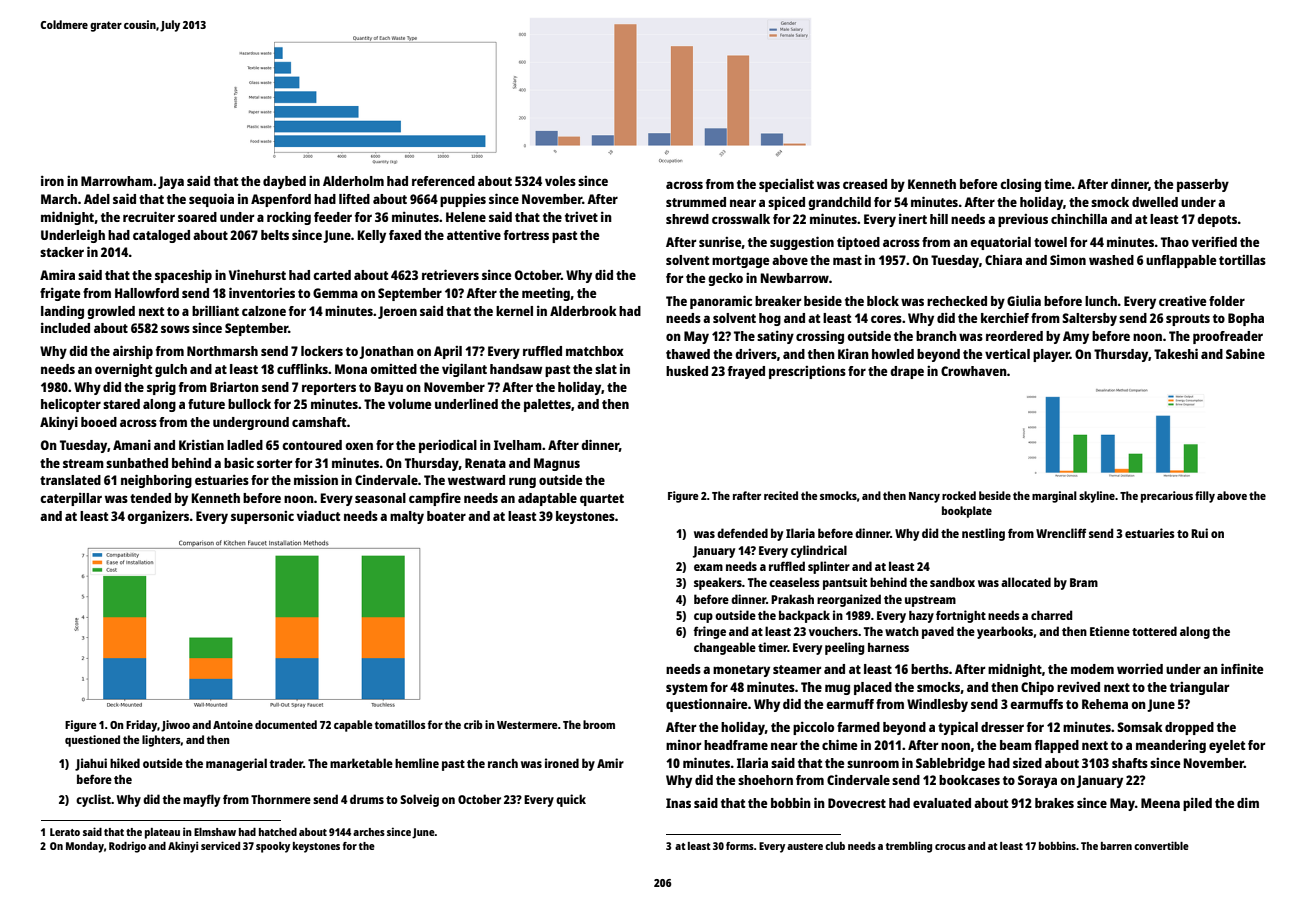 The image size is (1308, 924). I want to click on crocus, so click(950, 847).
